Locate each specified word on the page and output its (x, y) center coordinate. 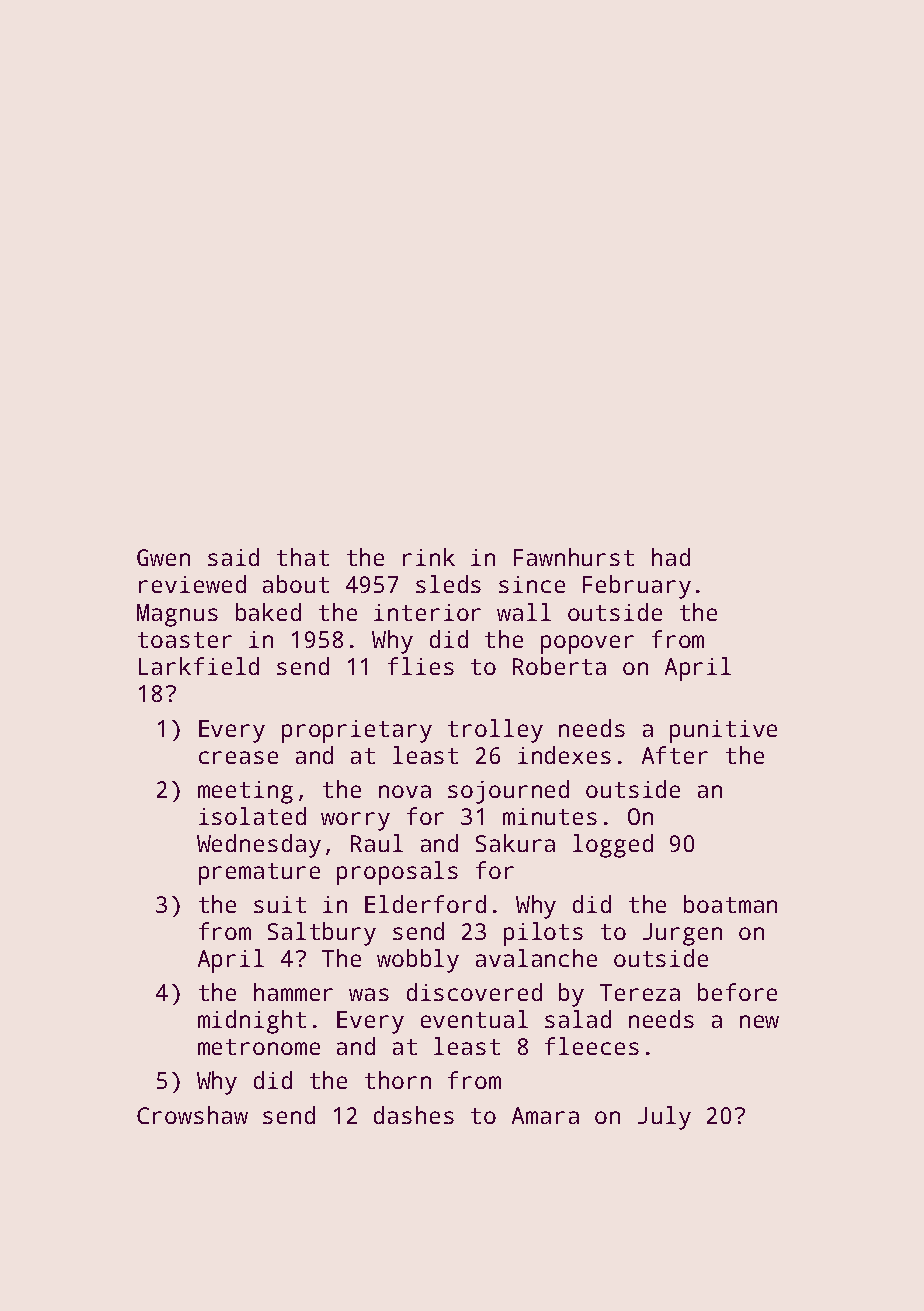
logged (613, 846)
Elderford (425, 904)
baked (268, 612)
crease (238, 757)
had (671, 557)
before (737, 992)
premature (259, 874)
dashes (414, 1115)
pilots (543, 934)
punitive (723, 731)
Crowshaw (192, 1115)
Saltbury (322, 934)
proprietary (357, 731)
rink (429, 557)
